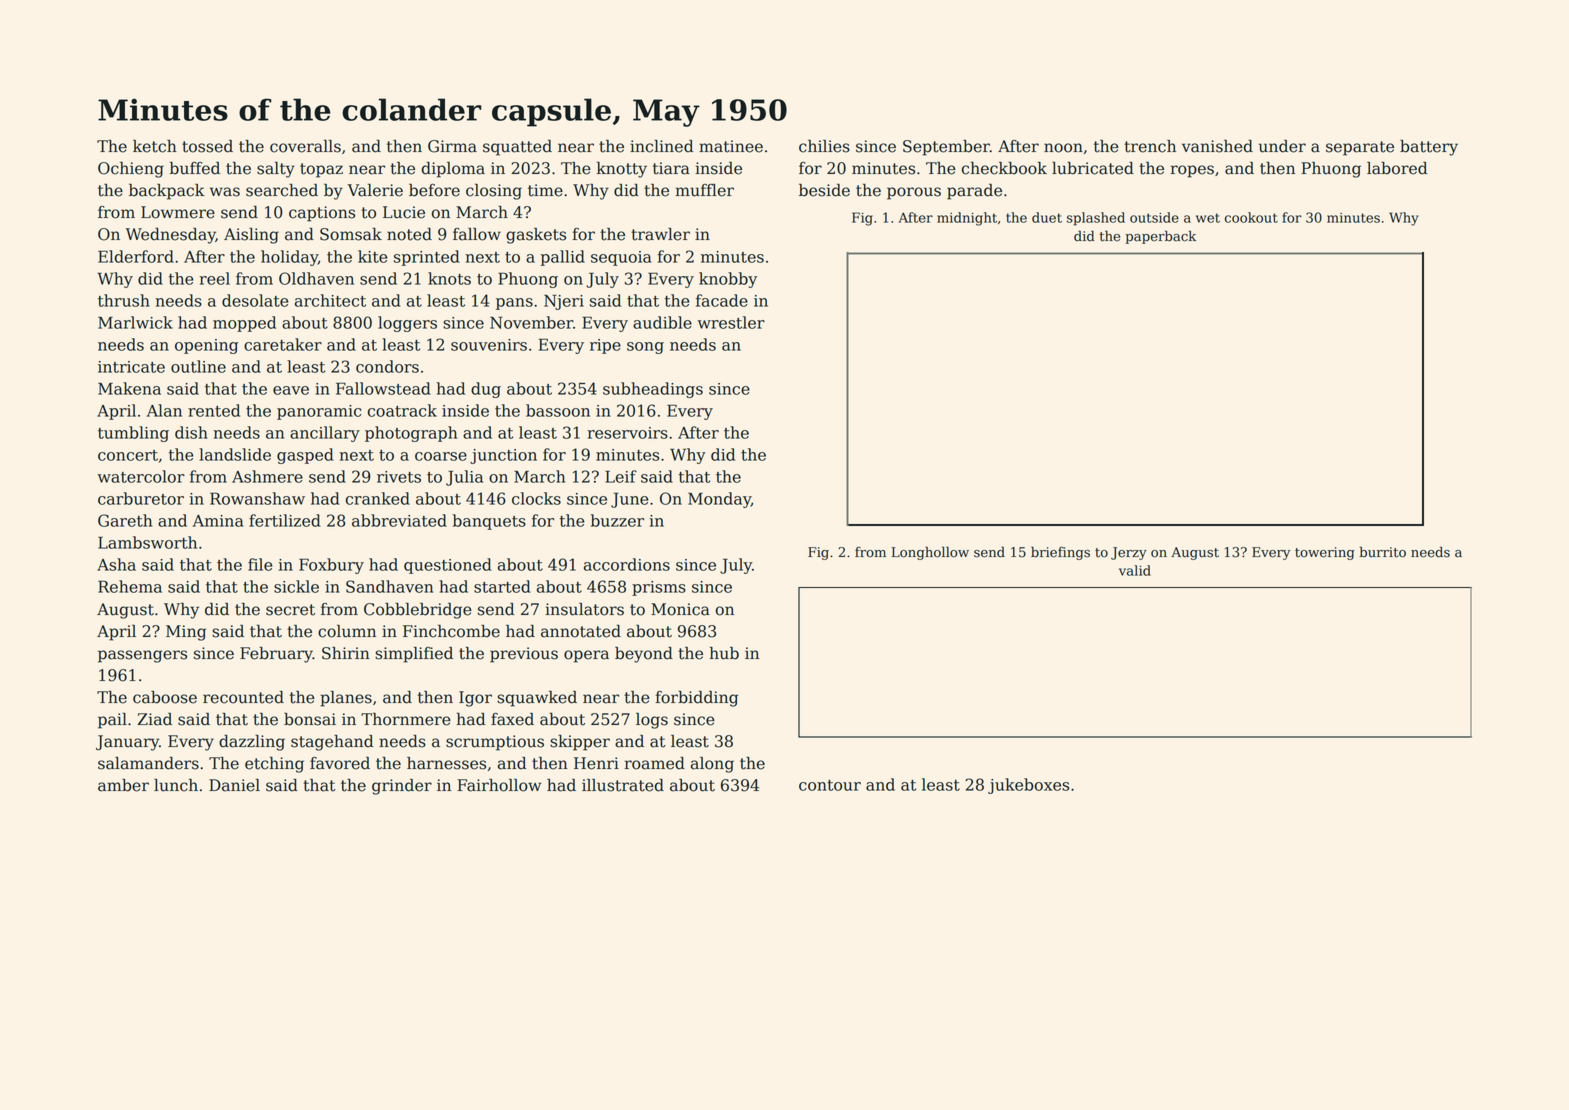 Image resolution: width=1569 pixels, height=1110 pixels. I want to click on recounted, so click(243, 697).
